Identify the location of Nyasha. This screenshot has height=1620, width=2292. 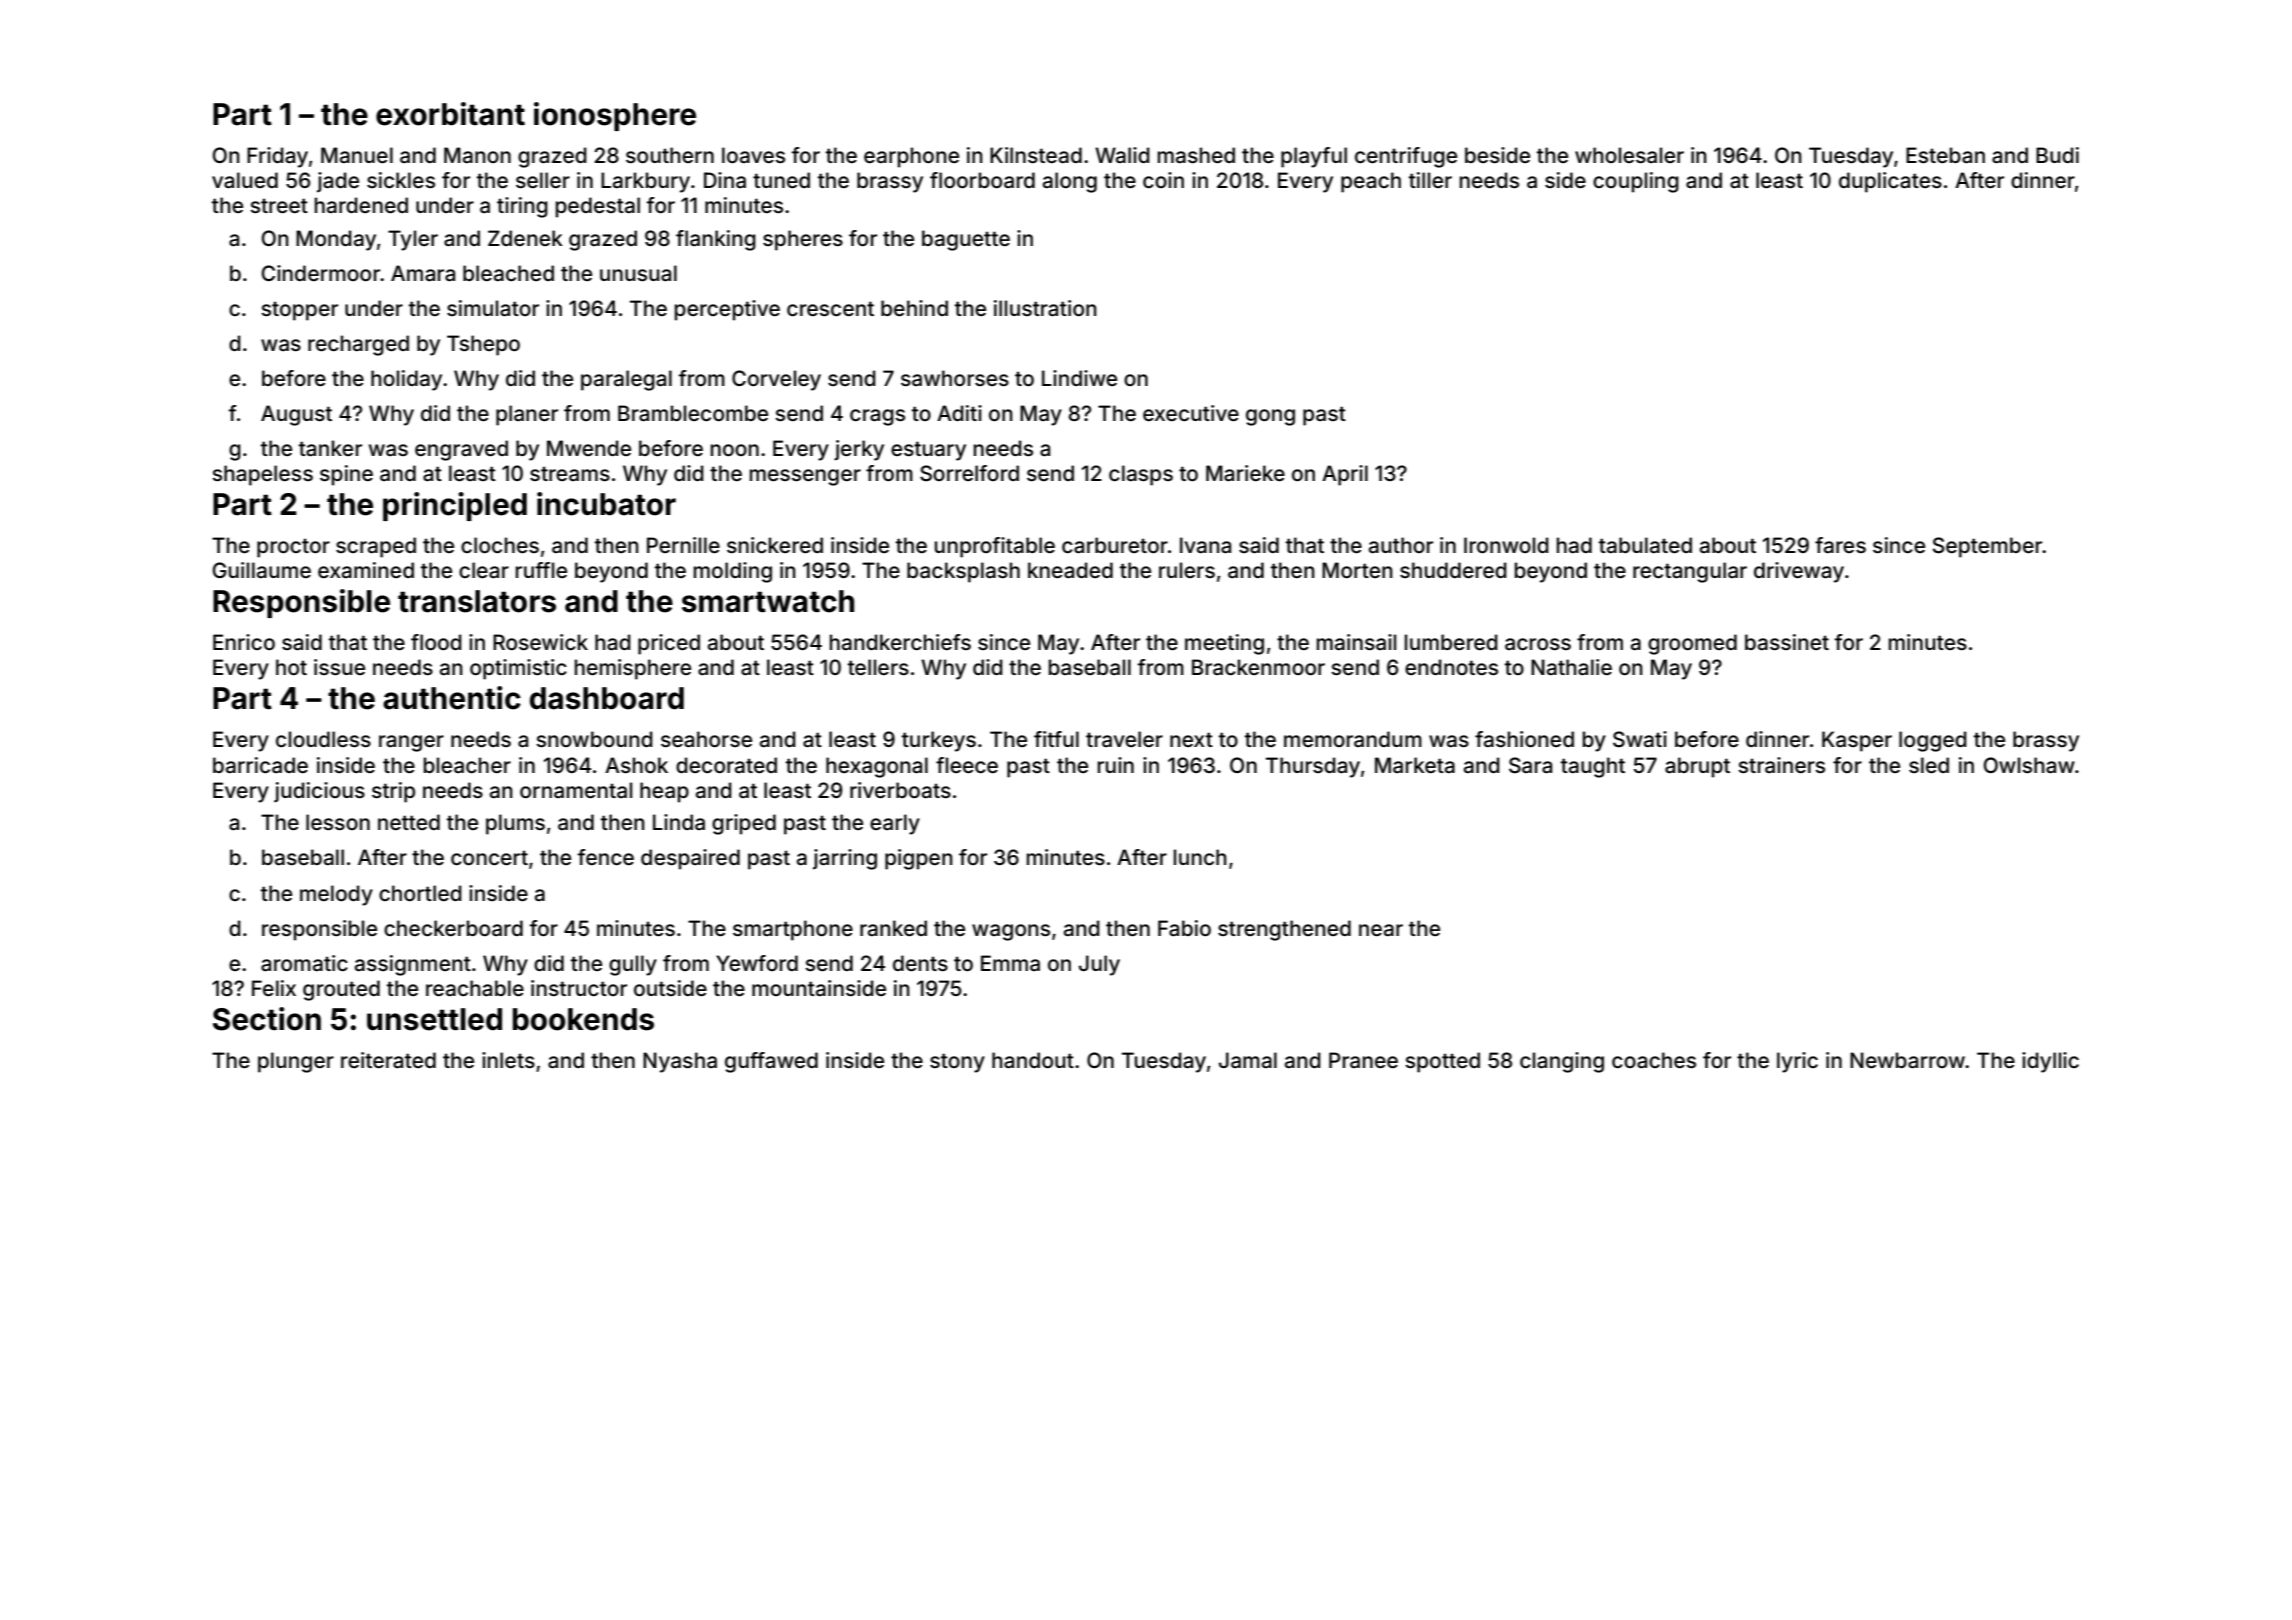
(680, 1062).
